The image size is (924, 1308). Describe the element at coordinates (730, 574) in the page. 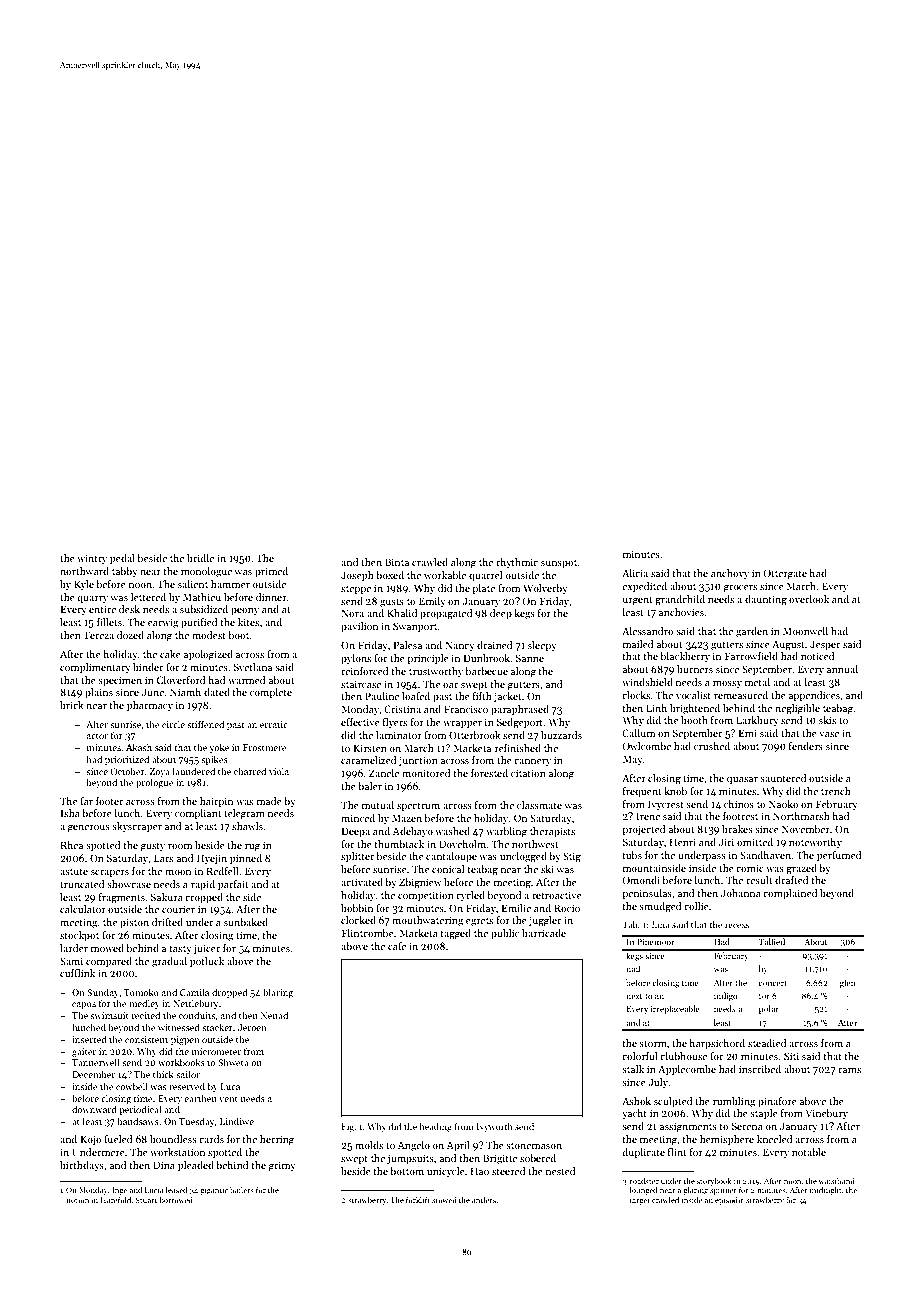

I see `anchovy` at that location.
